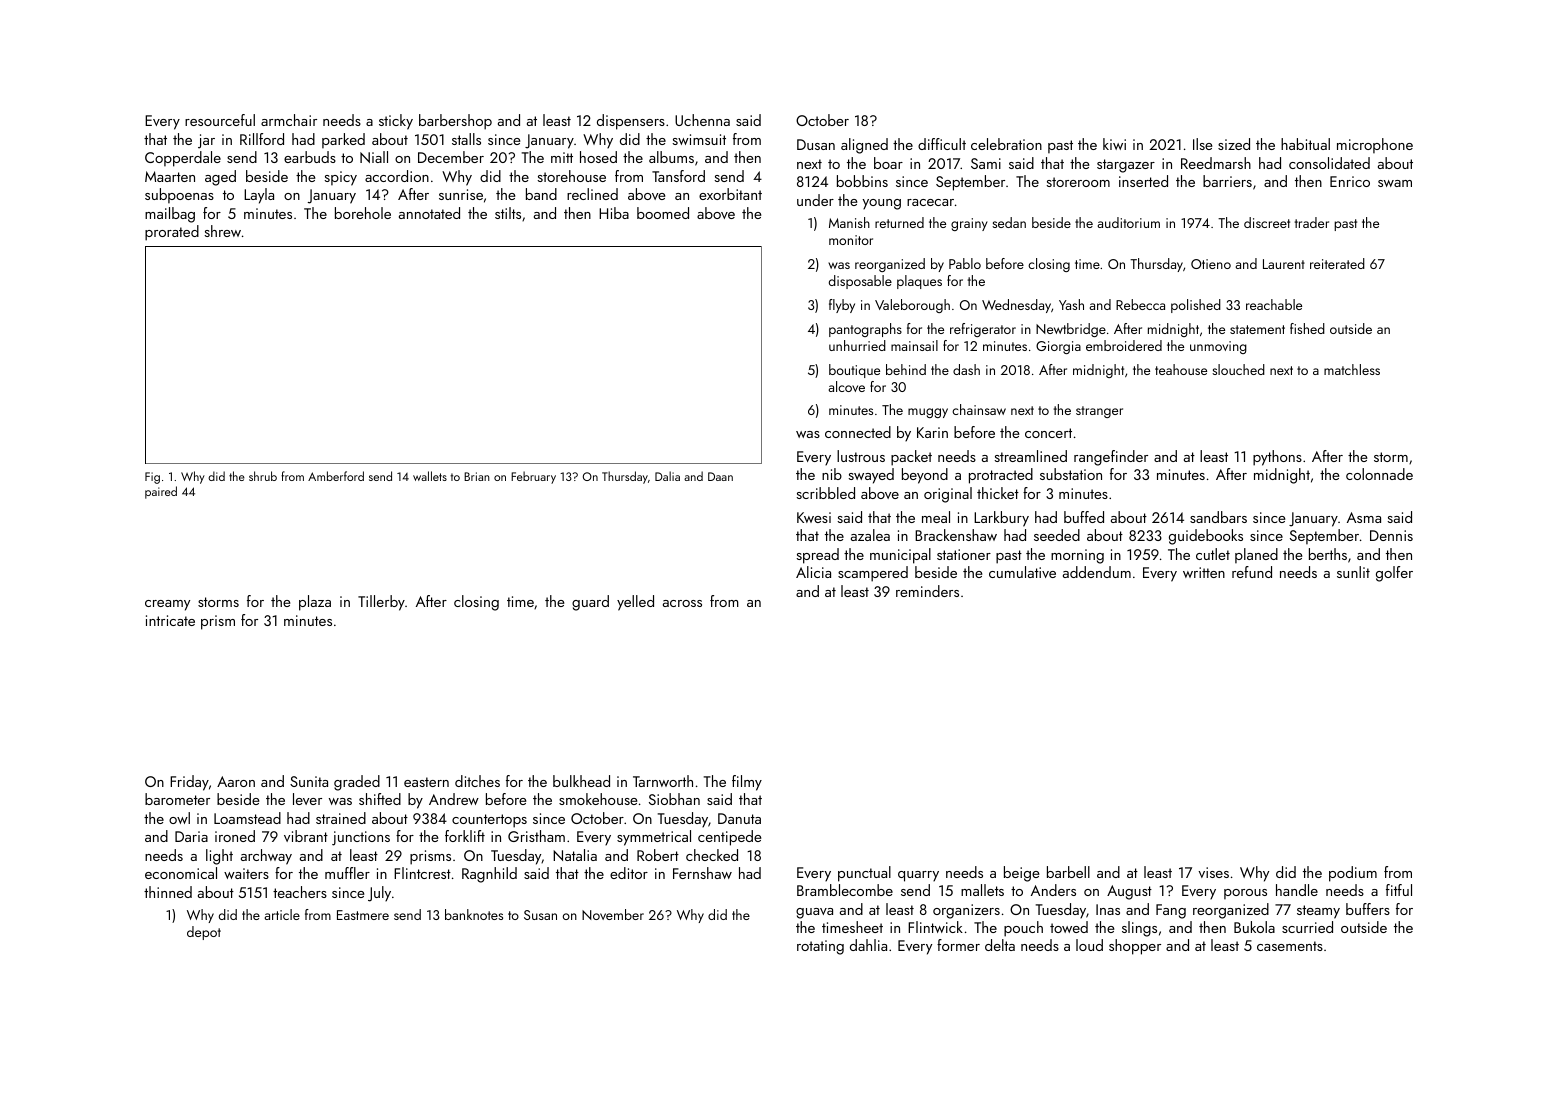 The height and width of the document is (1102, 1558). What do you see at coordinates (263, 476) in the document?
I see `shrub` at bounding box center [263, 476].
